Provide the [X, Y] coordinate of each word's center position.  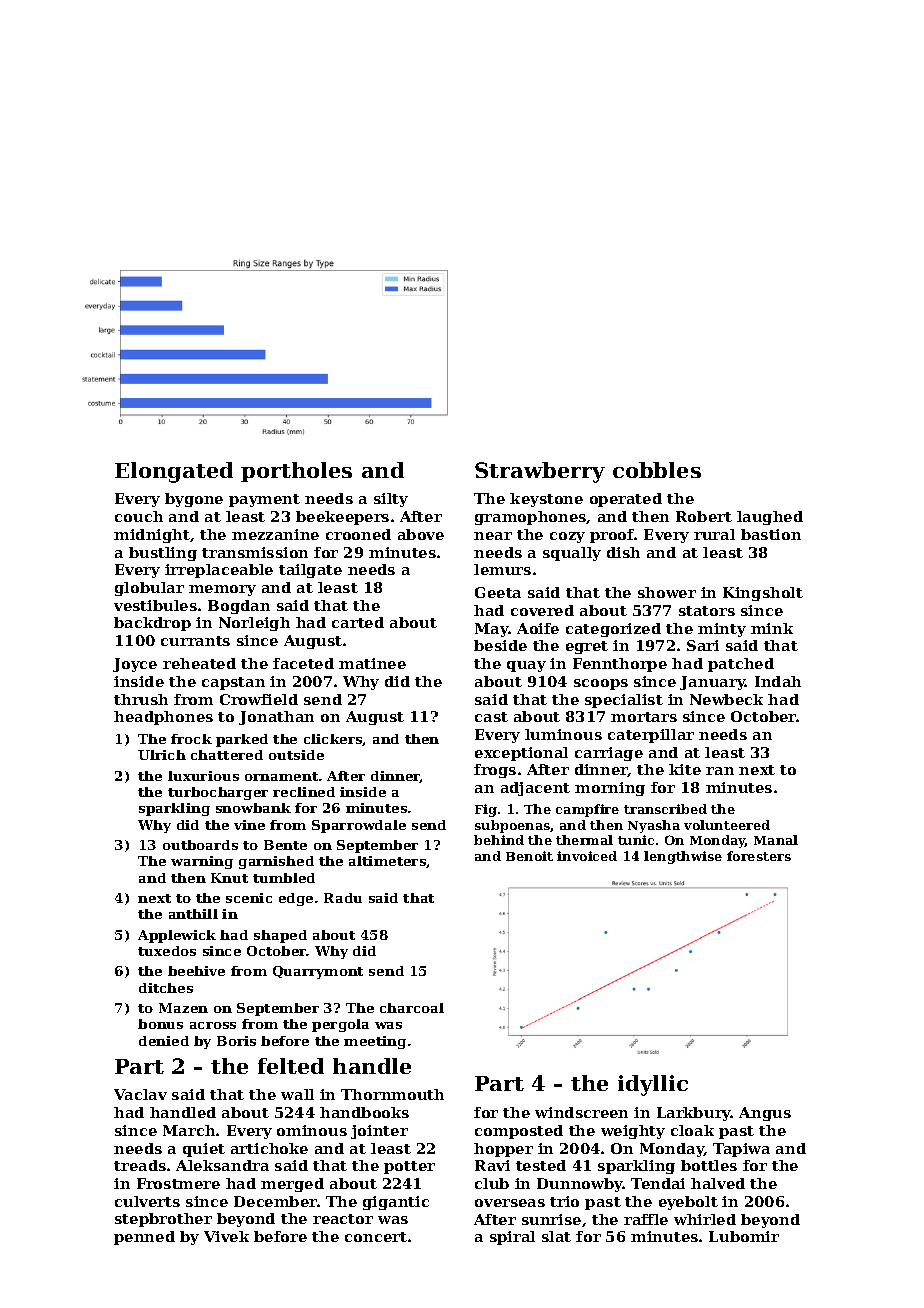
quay [526, 666]
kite [685, 769]
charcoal [412, 1008]
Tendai [658, 1183]
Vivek [226, 1236]
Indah [778, 681]
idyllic [653, 1085]
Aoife [538, 628]
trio [564, 1201]
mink [772, 628]
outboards [200, 845]
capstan [233, 683]
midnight [152, 536]
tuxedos [167, 951]
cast [491, 717]
